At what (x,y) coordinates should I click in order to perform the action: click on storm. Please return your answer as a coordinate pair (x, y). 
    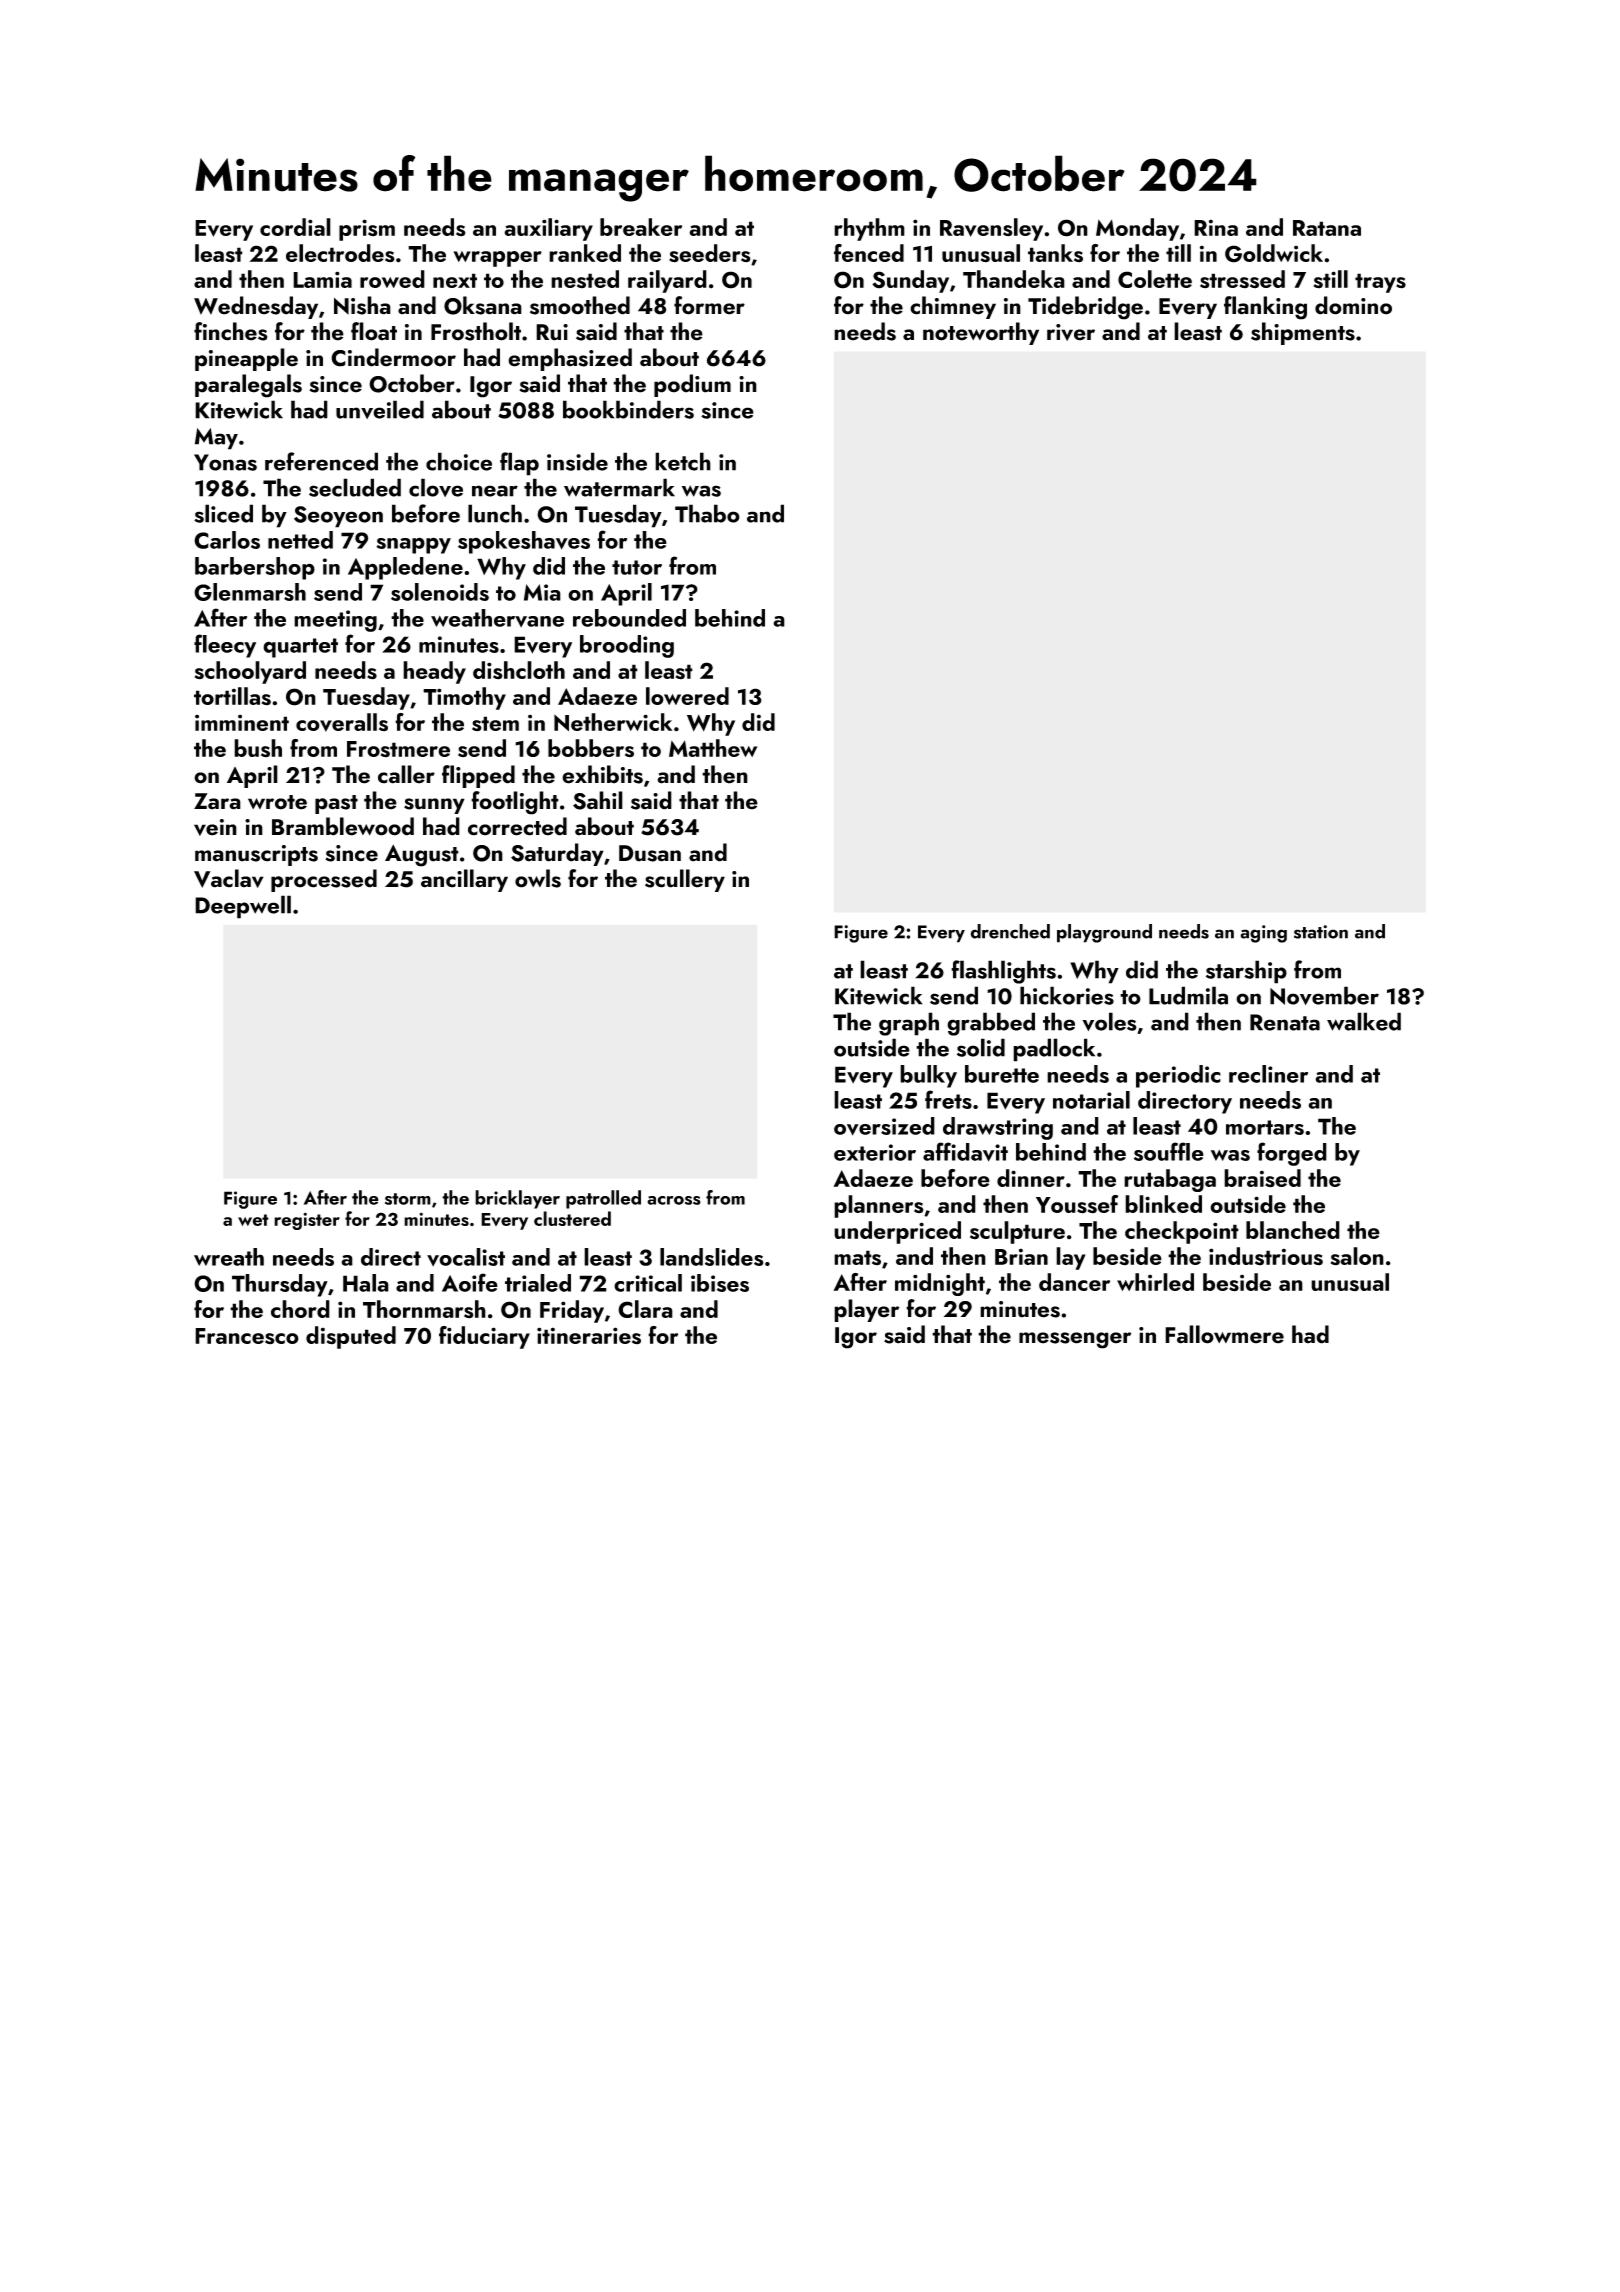
    Looking at the image, I should click on (408, 1199).
